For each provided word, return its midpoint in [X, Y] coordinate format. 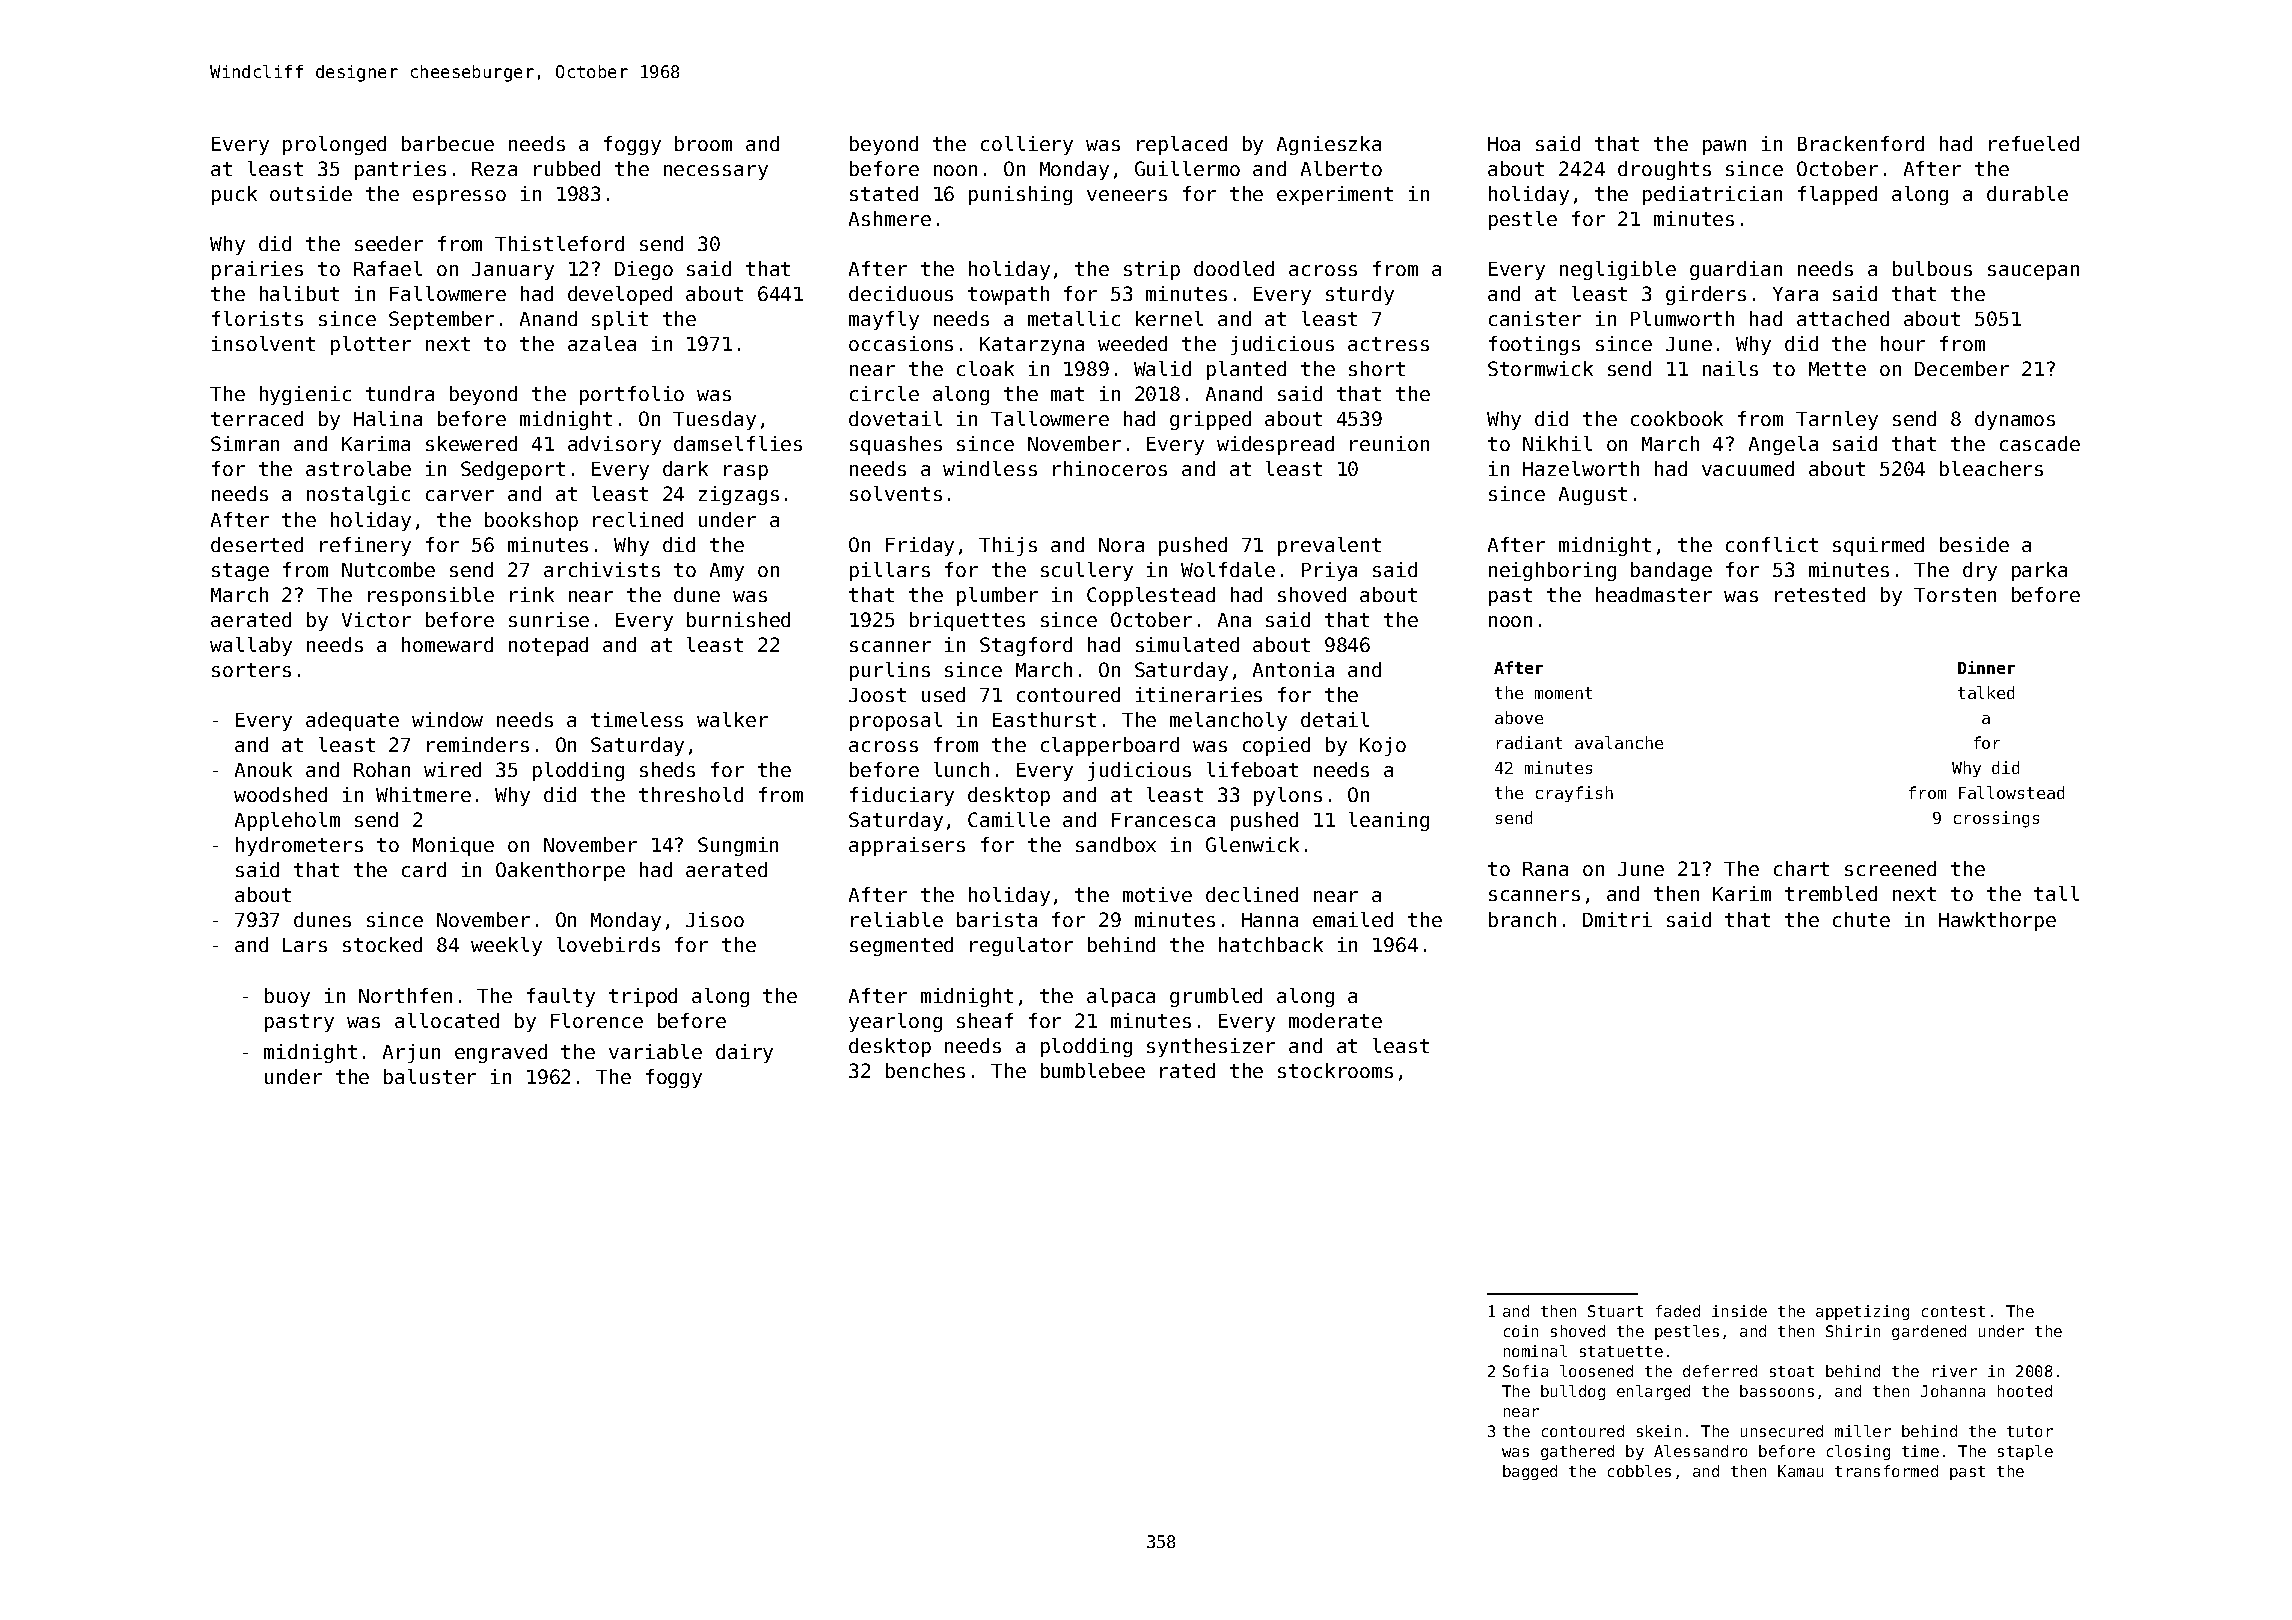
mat [1067, 394]
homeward [447, 644]
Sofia [1525, 1371]
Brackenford [1861, 143]
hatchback [1271, 944]
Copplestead [1151, 596]
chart [1801, 868]
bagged [1530, 1472]
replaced [1182, 145]
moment [1563, 693]
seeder [389, 243]
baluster [430, 1076]
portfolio [632, 395]
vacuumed [1748, 468]
